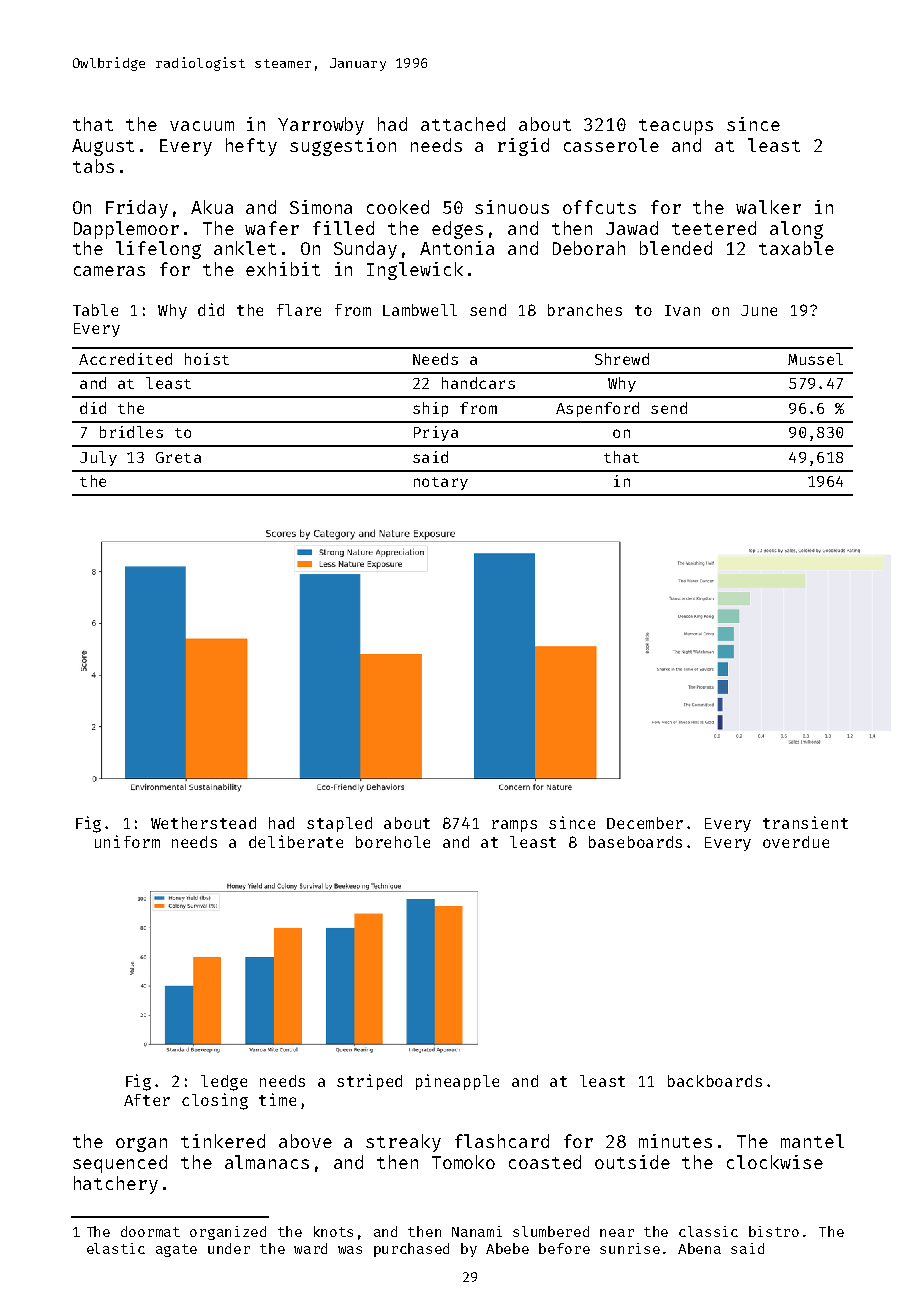  What do you see at coordinates (507, 1248) in the document?
I see `Abebe` at bounding box center [507, 1248].
